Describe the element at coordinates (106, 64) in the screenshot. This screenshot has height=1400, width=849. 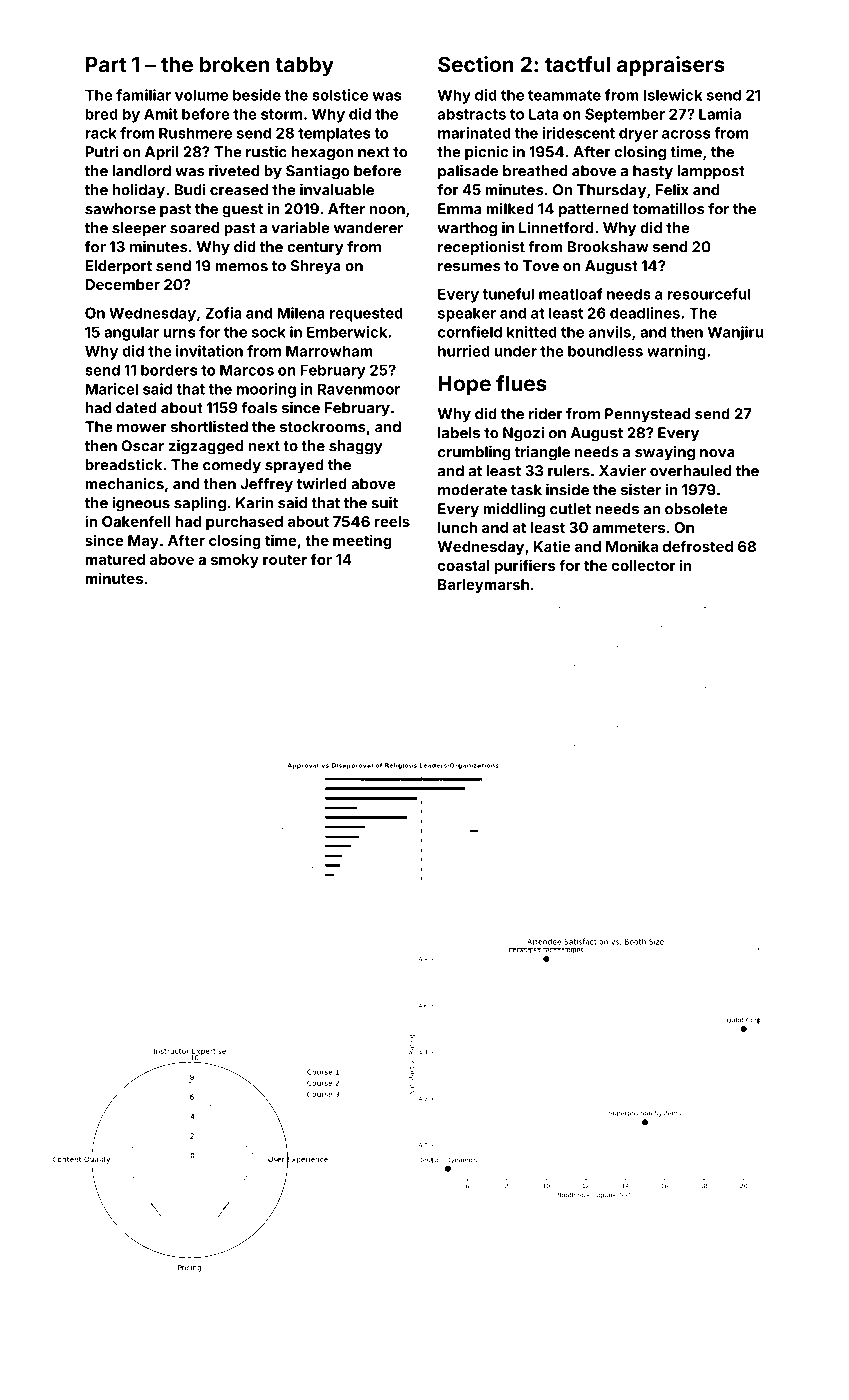
I see `Part` at that location.
